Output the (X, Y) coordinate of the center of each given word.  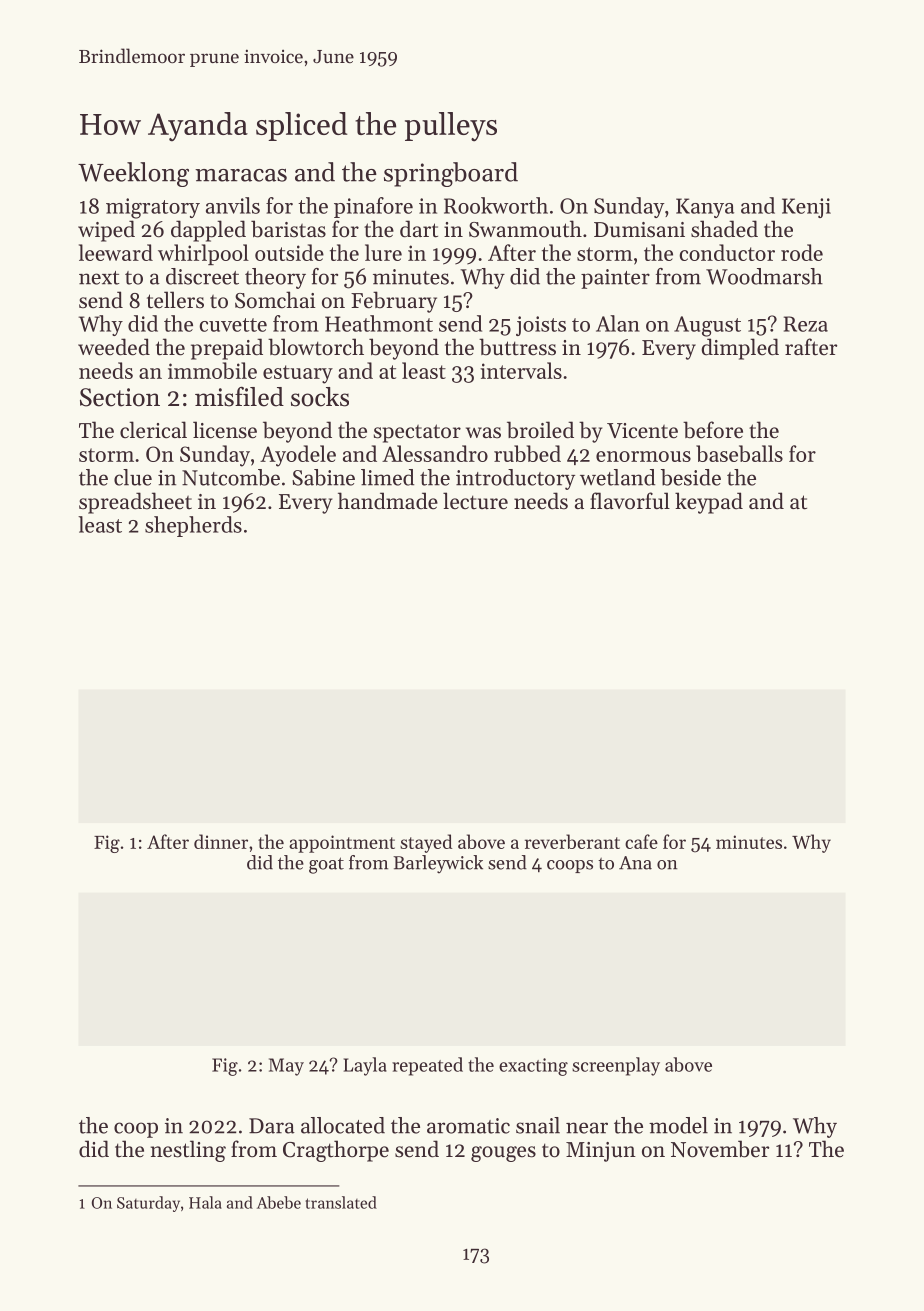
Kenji (806, 208)
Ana (635, 863)
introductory (515, 479)
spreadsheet (135, 503)
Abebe (279, 1202)
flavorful (630, 500)
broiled (540, 430)
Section (120, 397)
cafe (641, 841)
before (713, 430)
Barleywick (438, 864)
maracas (241, 175)
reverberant (572, 841)
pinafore (373, 207)
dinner (221, 841)
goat (326, 865)
